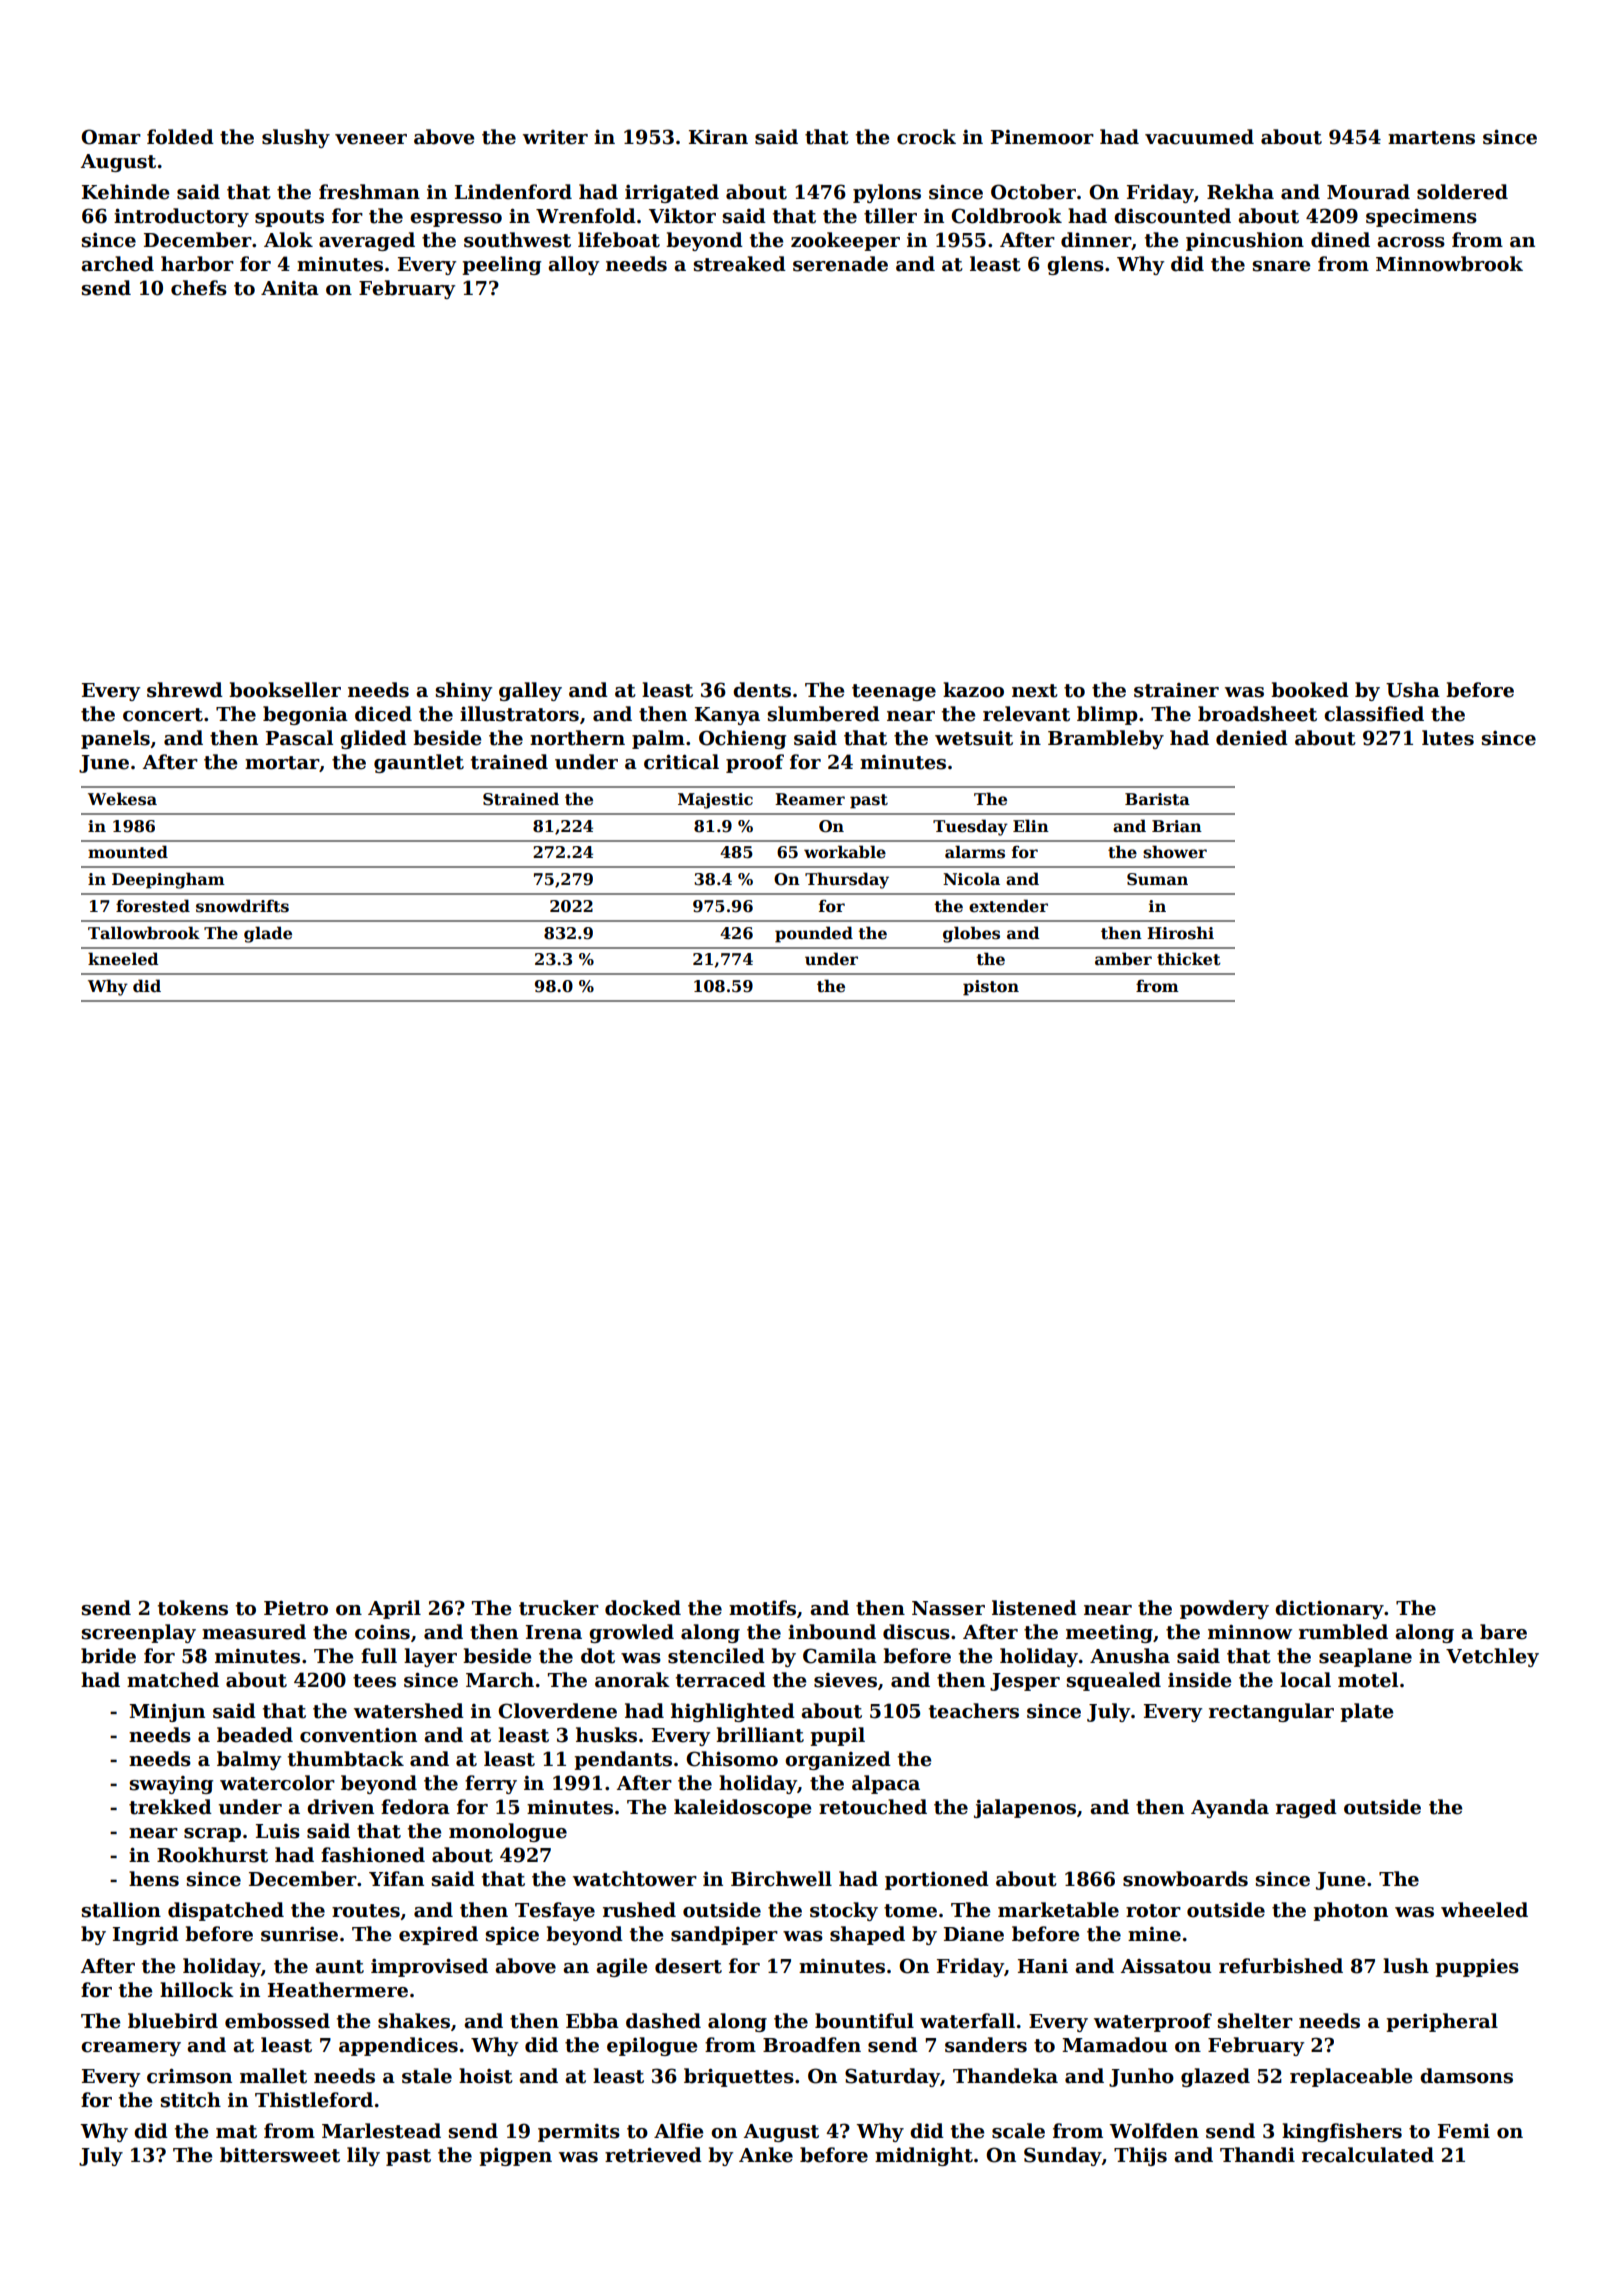 The width and height of the screenshot is (1620, 2292). Describe the element at coordinates (643, 1608) in the screenshot. I see `docked` at that location.
